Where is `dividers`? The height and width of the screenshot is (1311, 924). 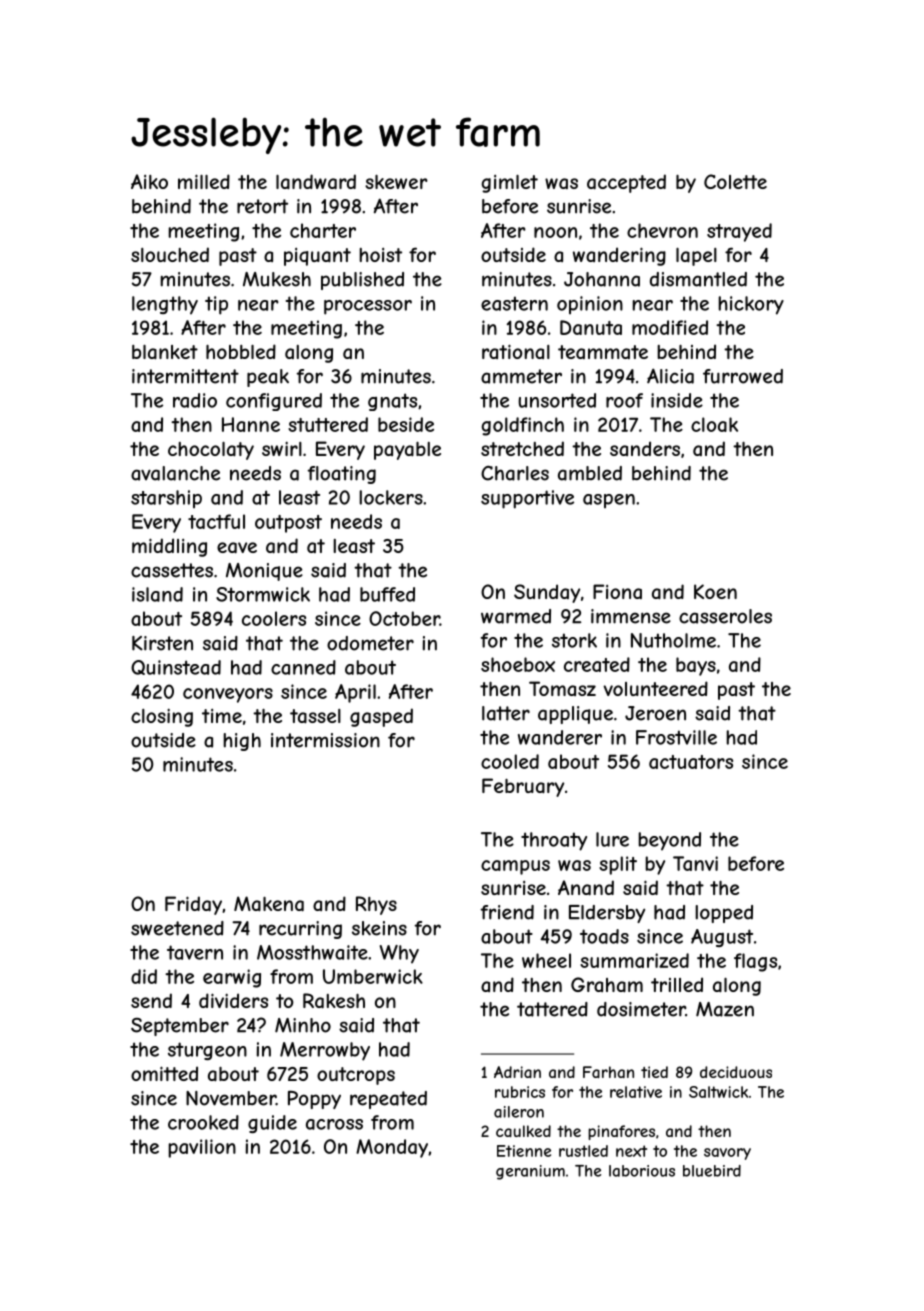 dividers is located at coordinates (233, 1000).
